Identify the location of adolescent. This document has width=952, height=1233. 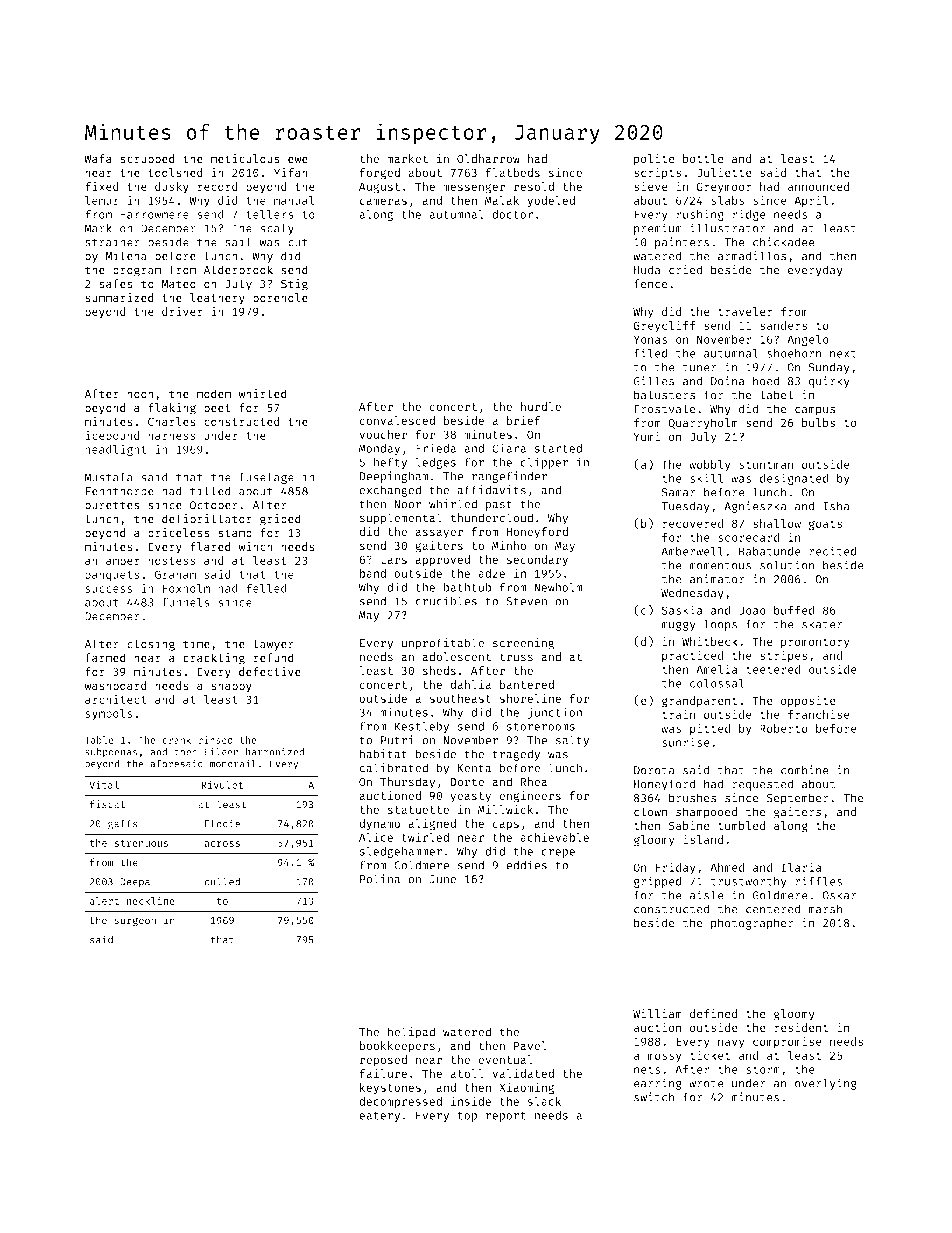
(456, 656).
